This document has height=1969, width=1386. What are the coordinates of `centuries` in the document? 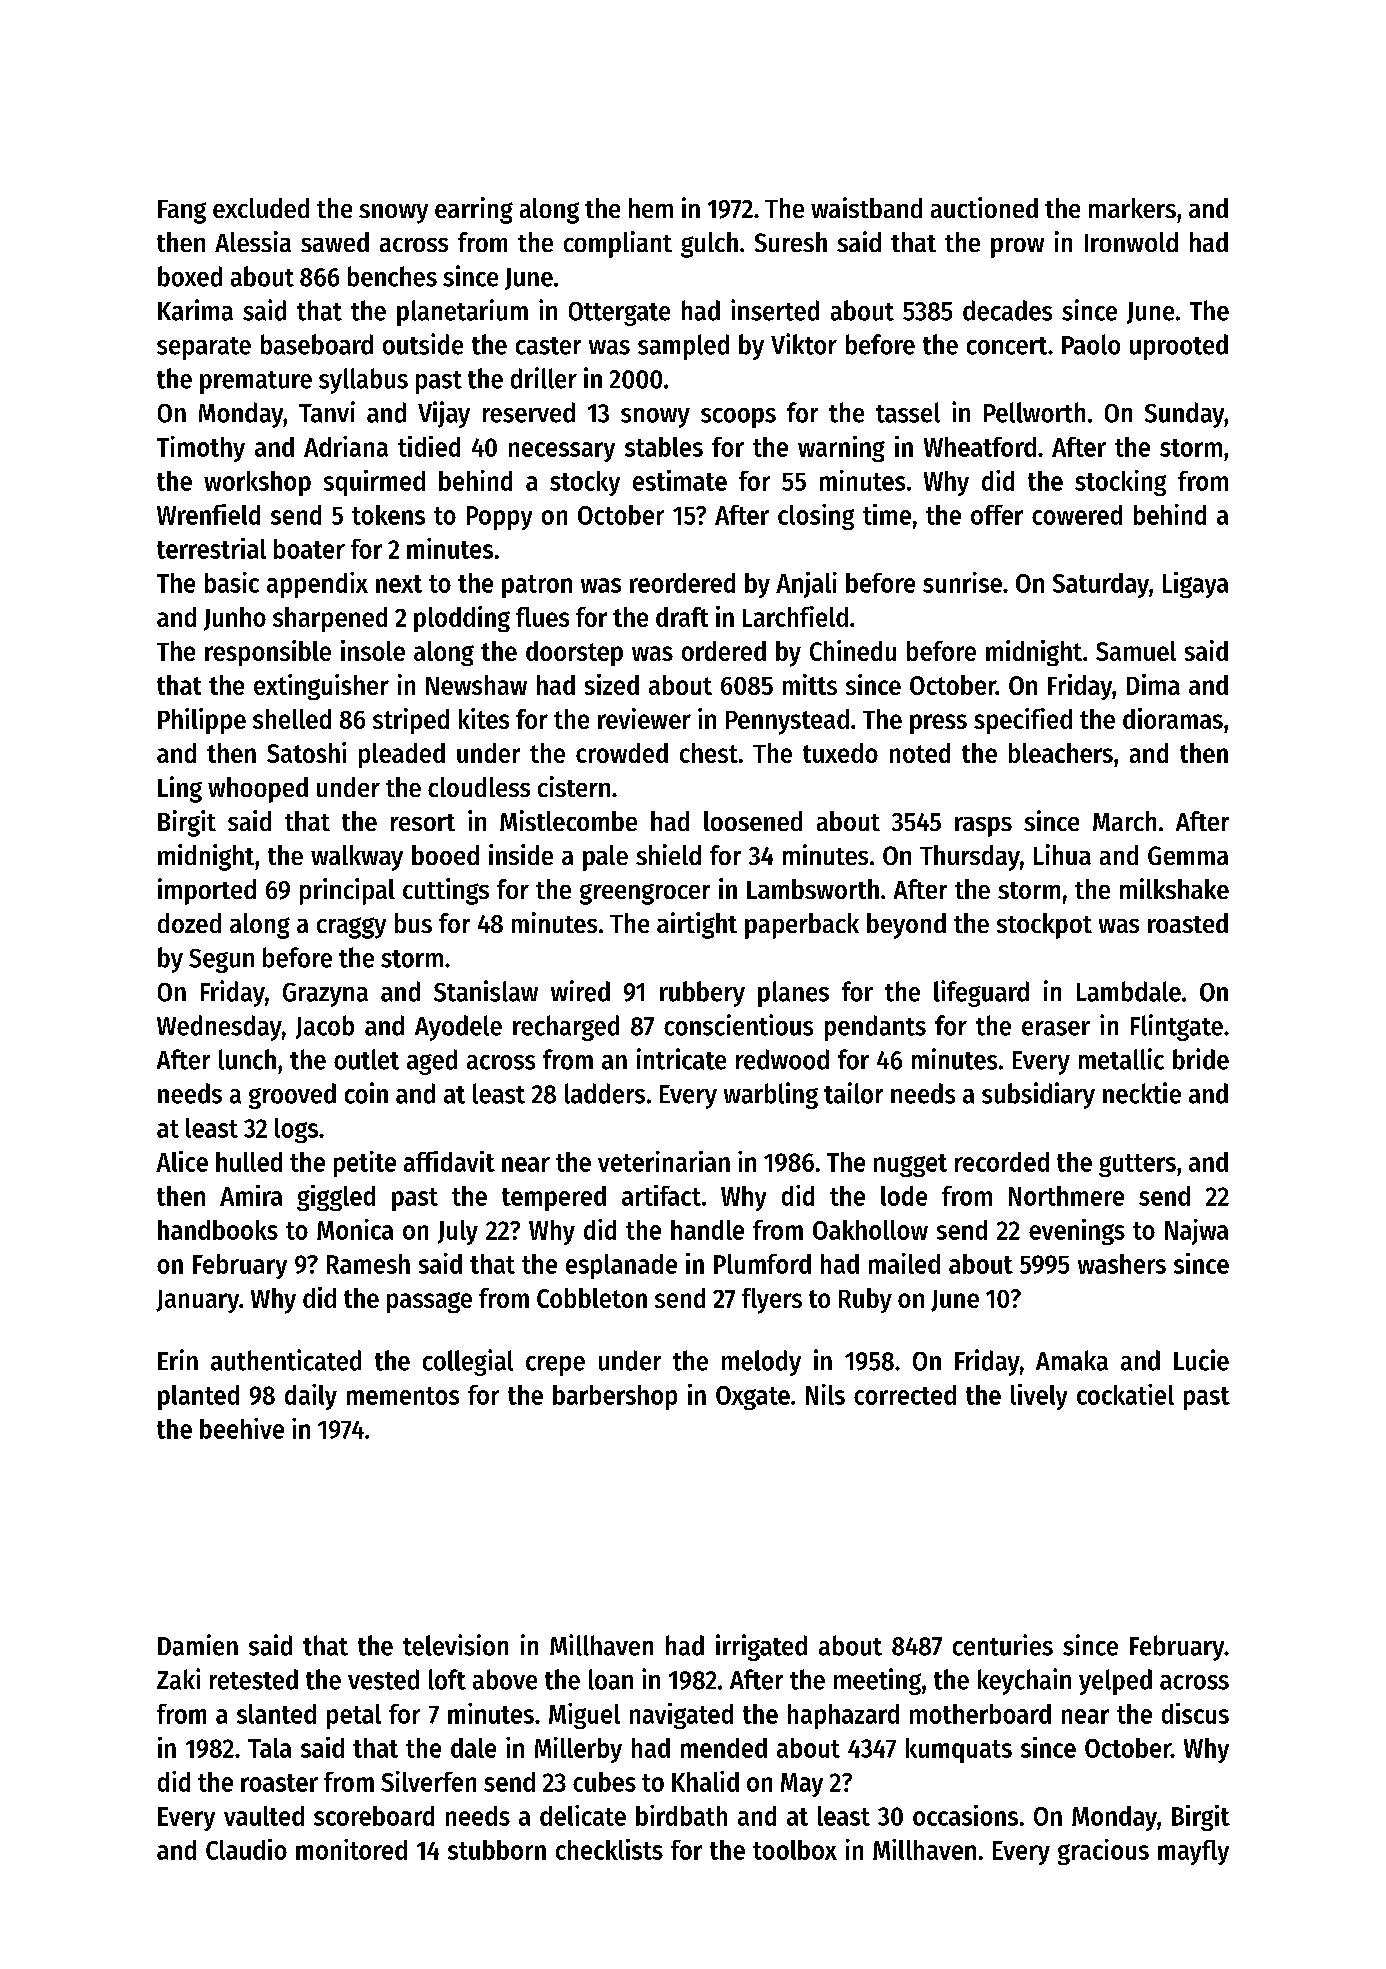 It's located at (1003, 1645).
